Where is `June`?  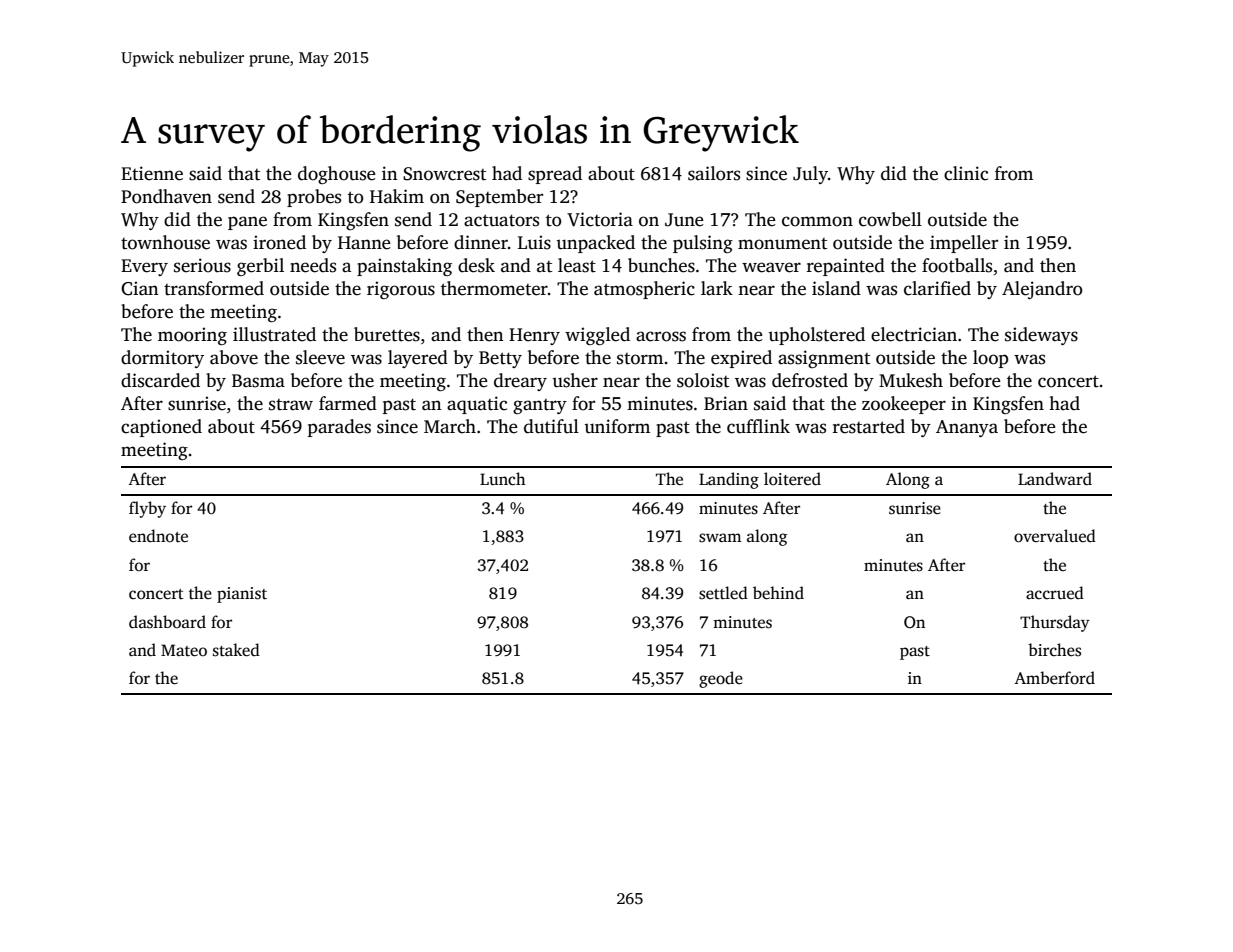 June is located at coordinates (684, 220).
